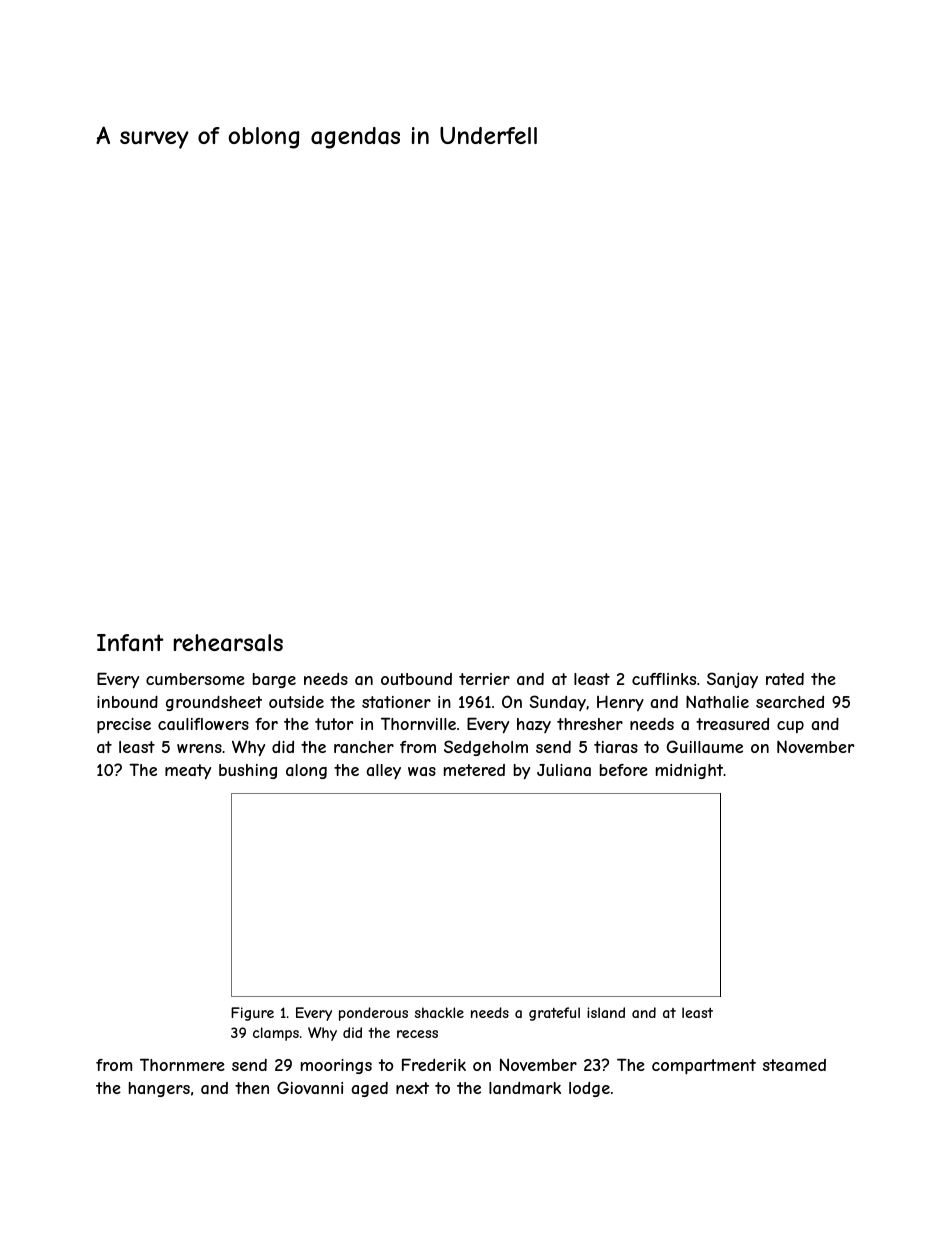 The height and width of the page is (1233, 952). Describe the element at coordinates (199, 748) in the page. I see `wrens` at that location.
